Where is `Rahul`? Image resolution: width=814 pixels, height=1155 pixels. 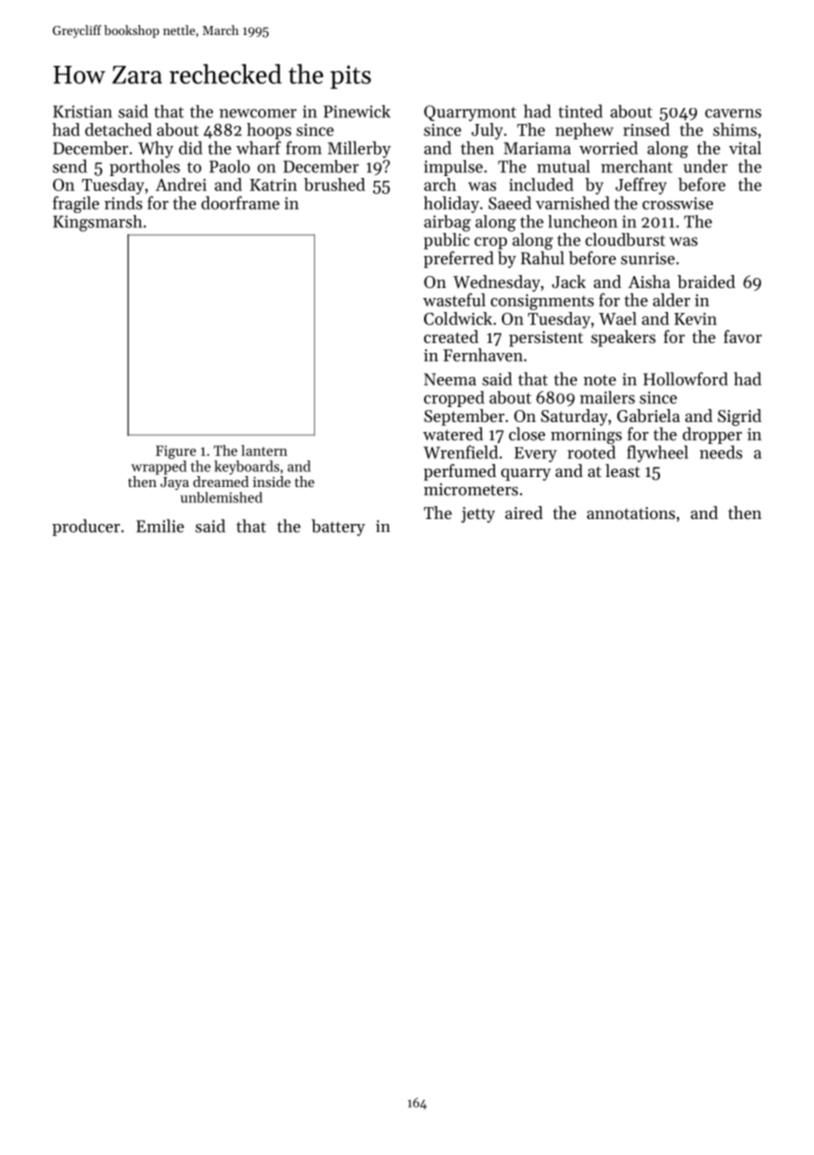 Rahul is located at coordinates (542, 258).
